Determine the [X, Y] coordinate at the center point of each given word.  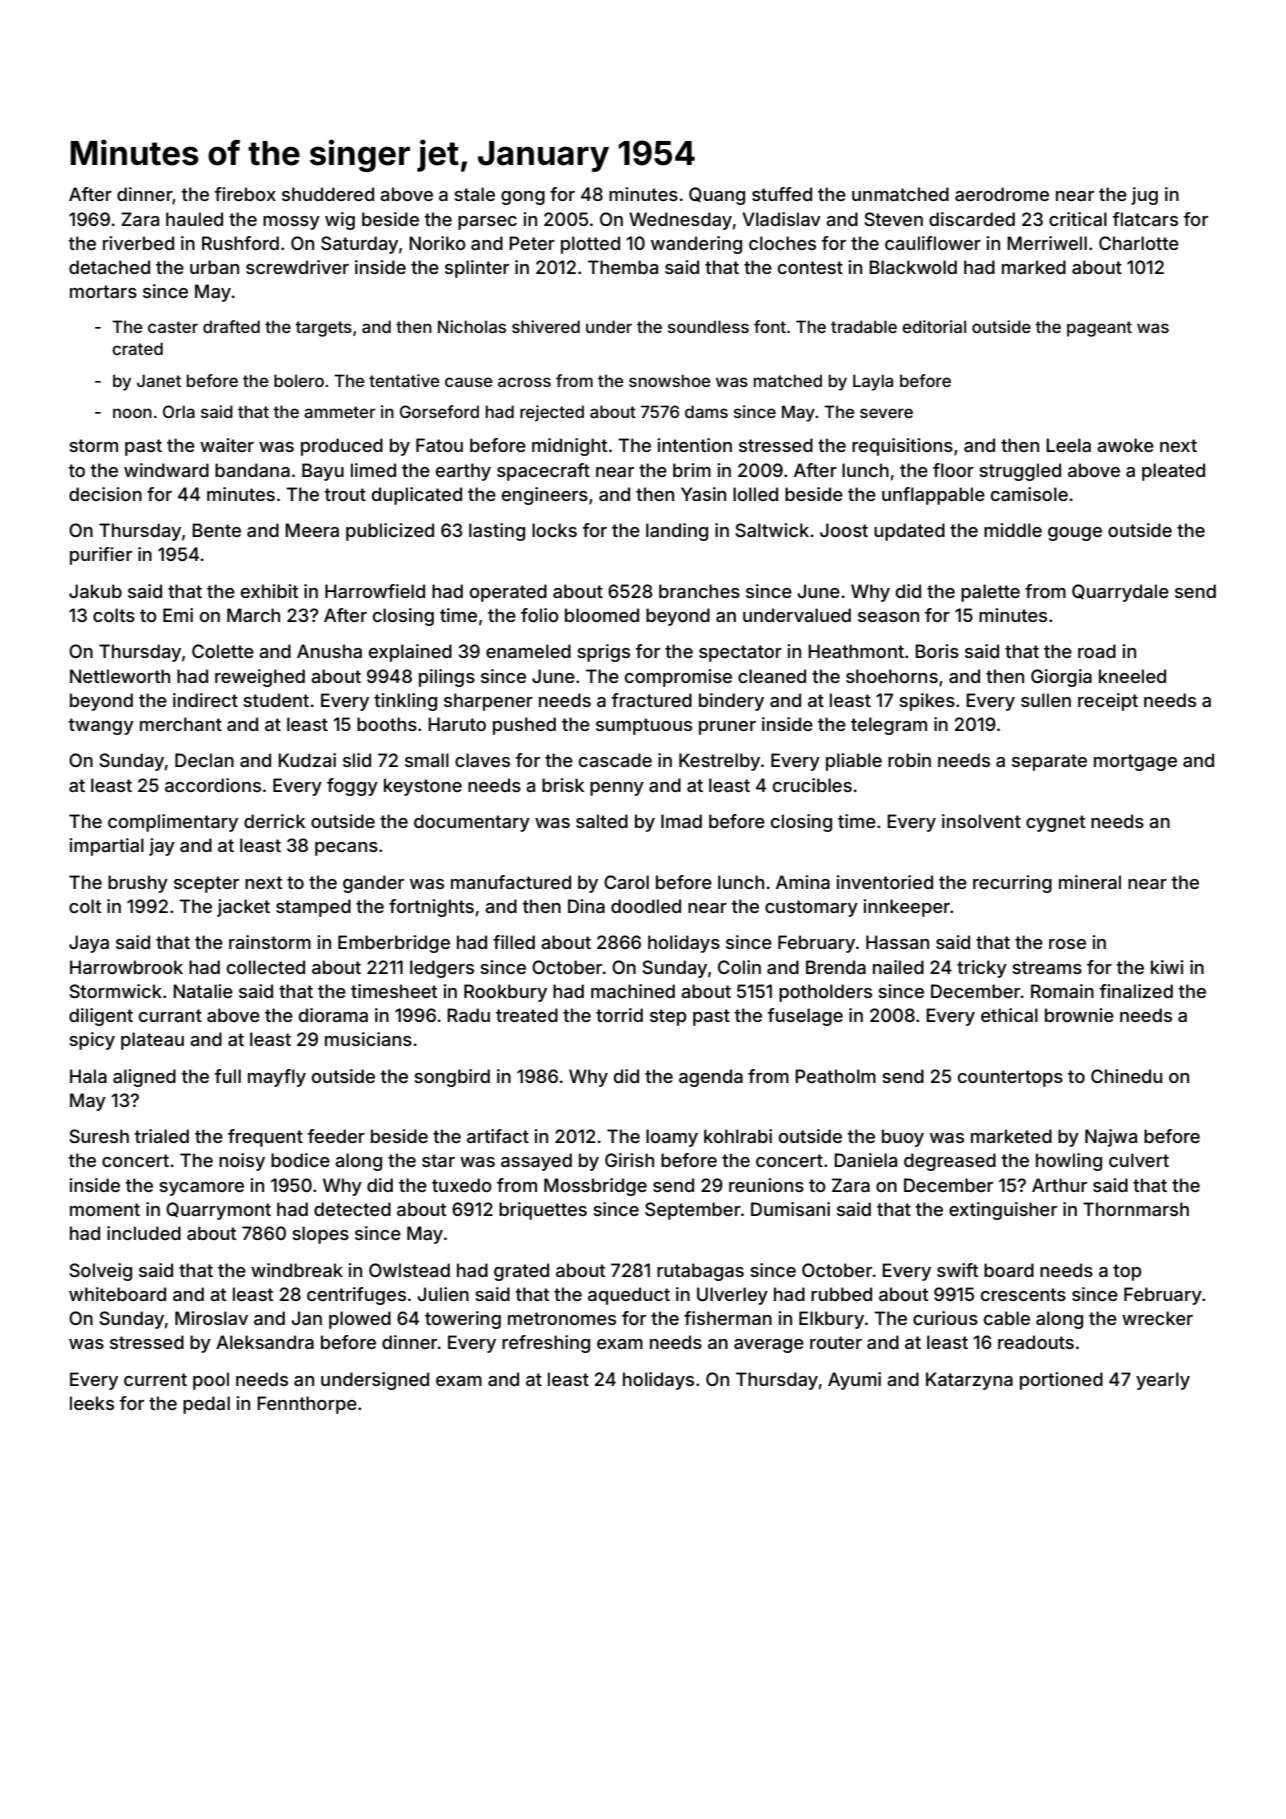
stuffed [782, 194]
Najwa [1111, 1138]
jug [1144, 196]
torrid [619, 1015]
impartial [106, 847]
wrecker [1157, 1318]
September [693, 1211]
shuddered [328, 194]
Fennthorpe [307, 1405]
